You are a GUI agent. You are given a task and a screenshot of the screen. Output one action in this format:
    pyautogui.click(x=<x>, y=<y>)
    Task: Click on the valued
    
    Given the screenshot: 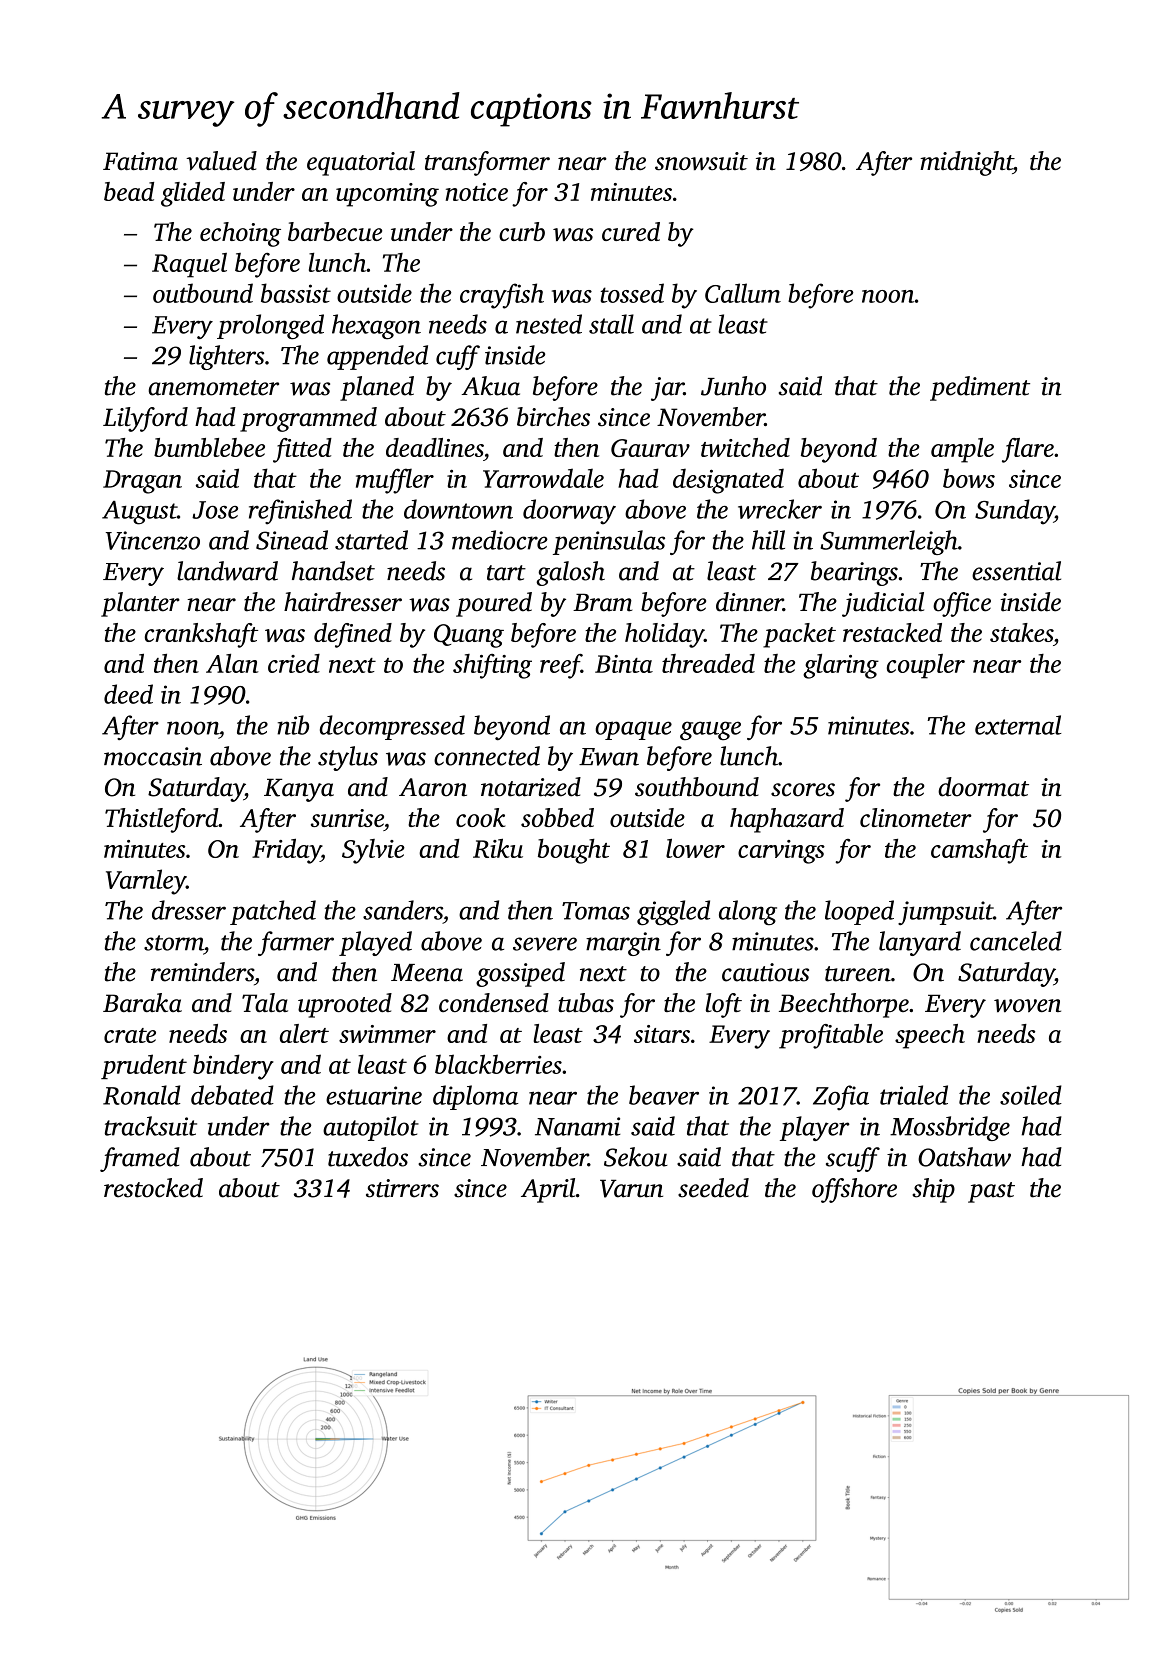 What is the action you would take?
    pyautogui.click(x=221, y=161)
